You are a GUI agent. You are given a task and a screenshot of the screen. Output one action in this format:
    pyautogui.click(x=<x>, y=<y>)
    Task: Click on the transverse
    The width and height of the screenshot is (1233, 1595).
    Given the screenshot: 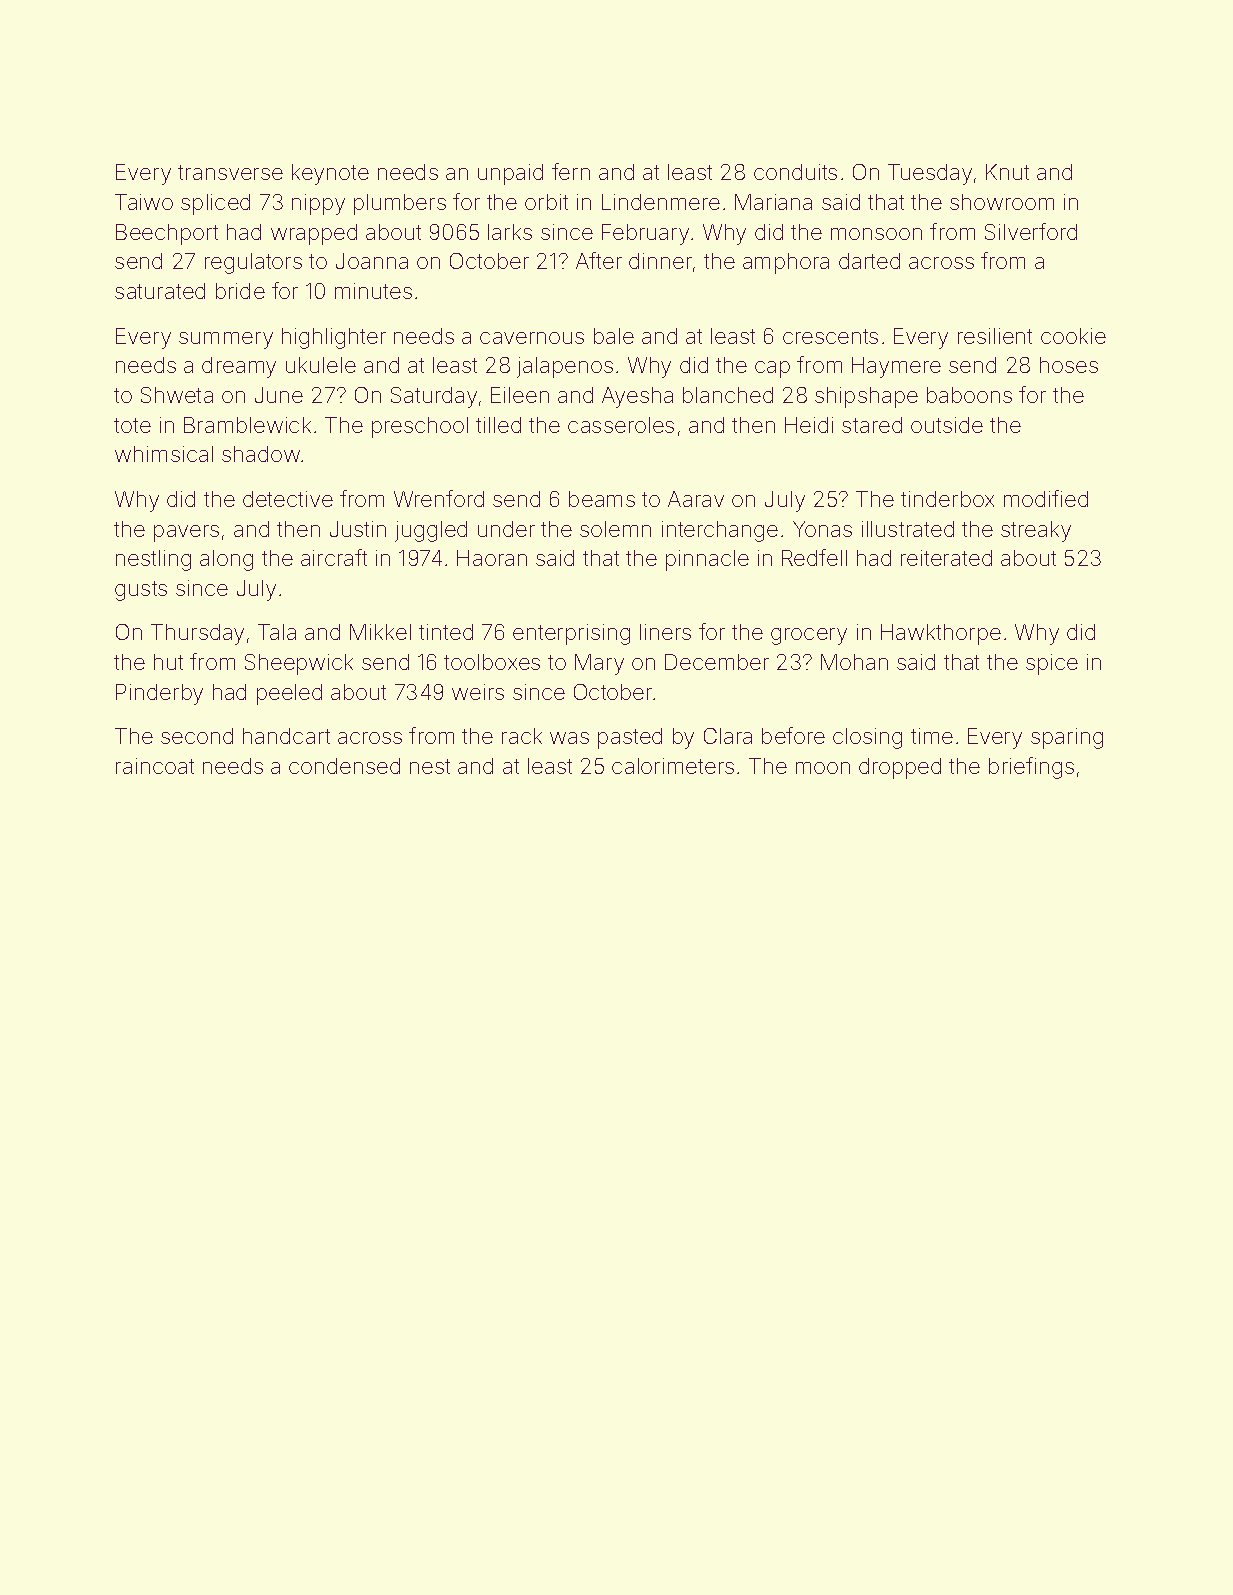 What is the action you would take?
    pyautogui.click(x=230, y=172)
